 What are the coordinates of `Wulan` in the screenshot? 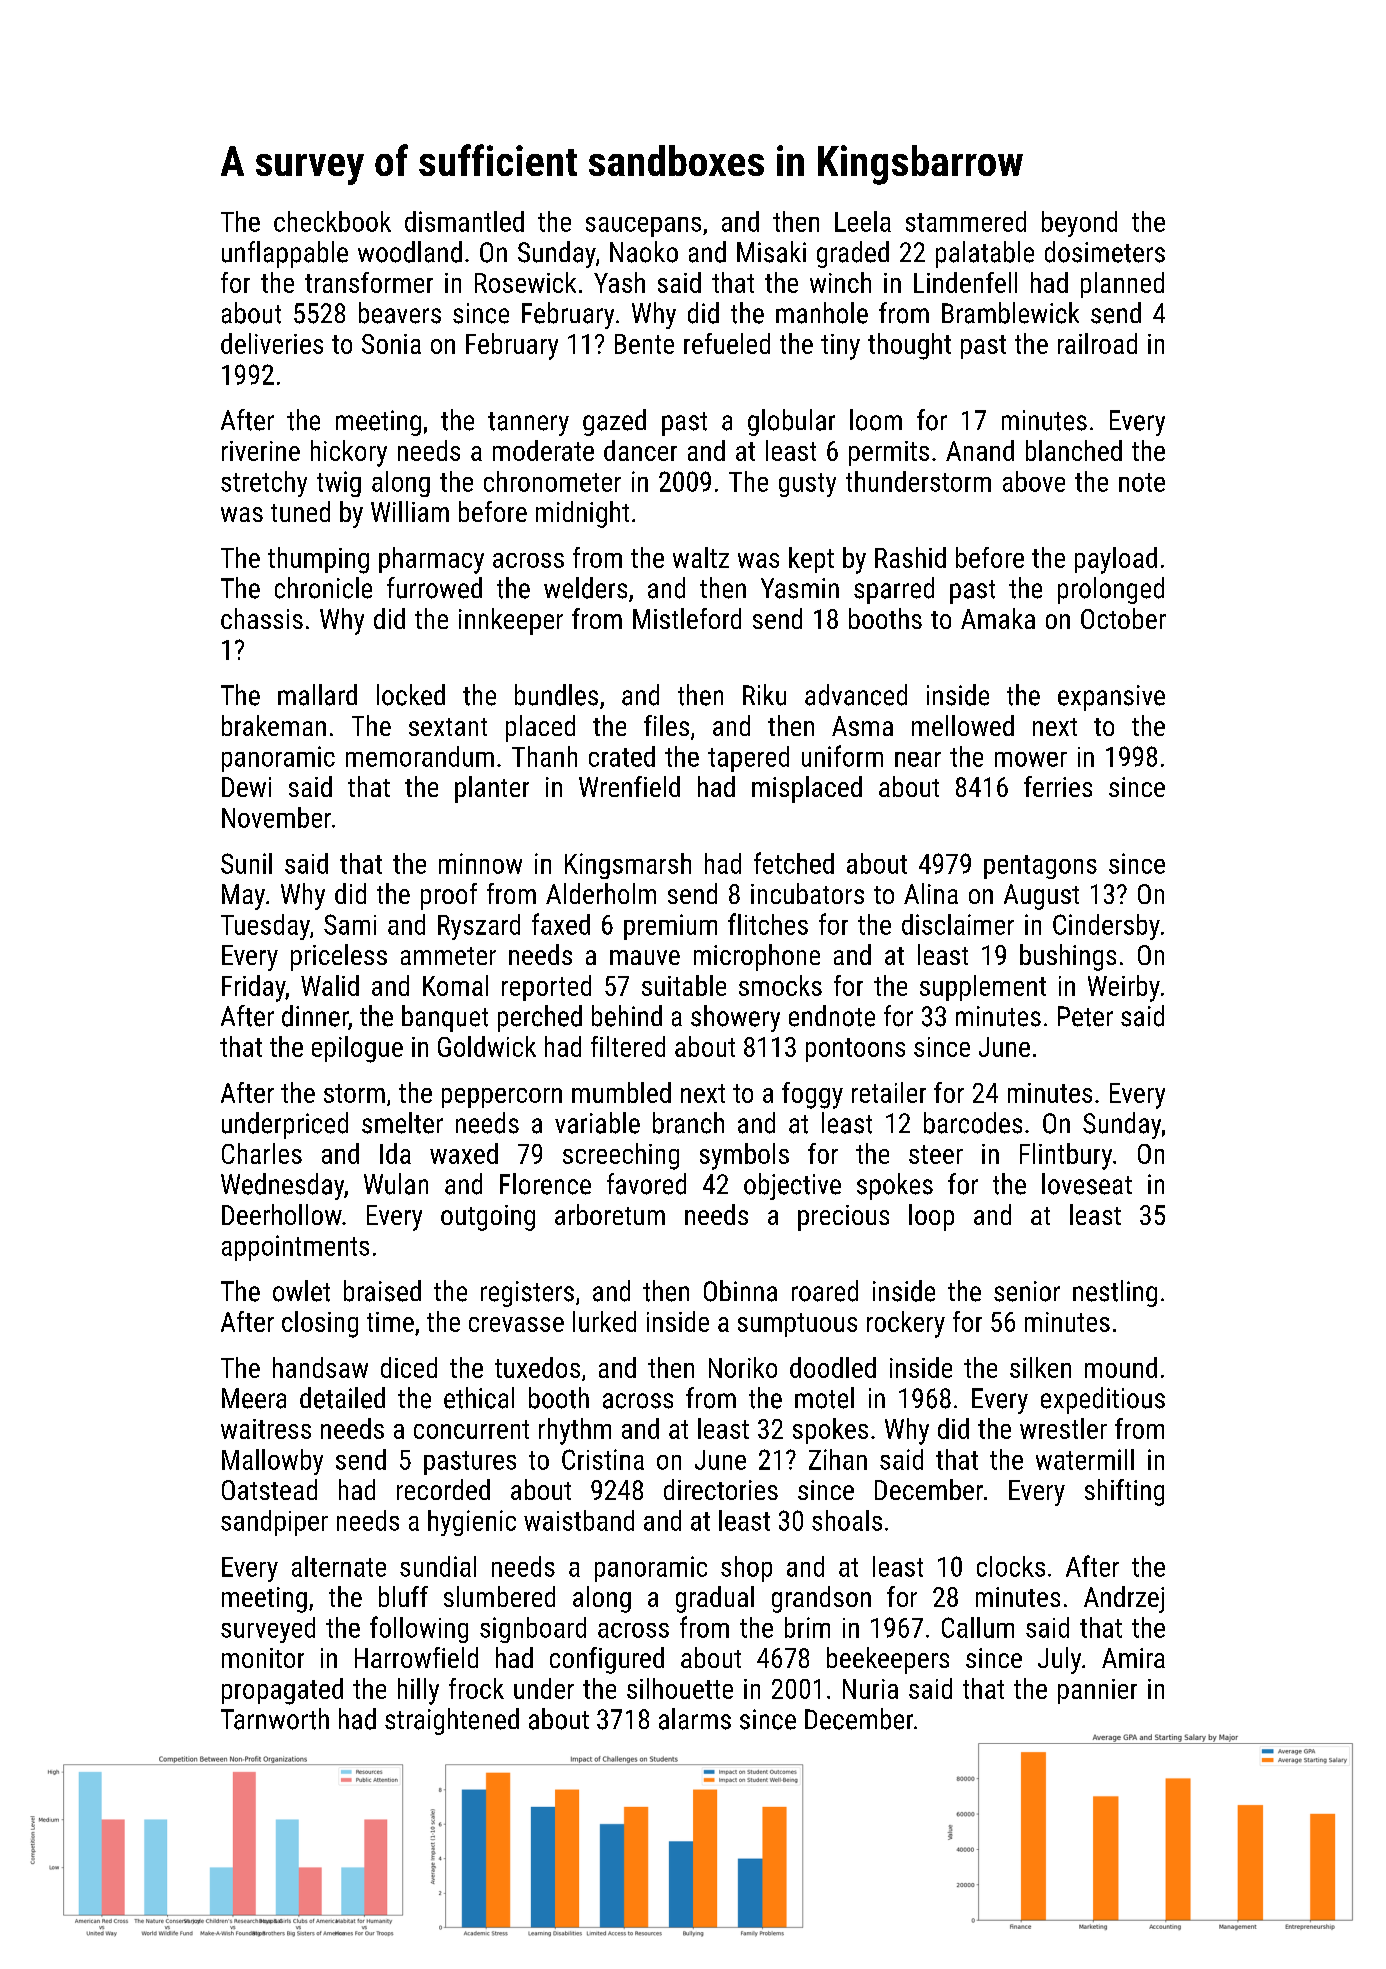 It's located at (396, 1184).
